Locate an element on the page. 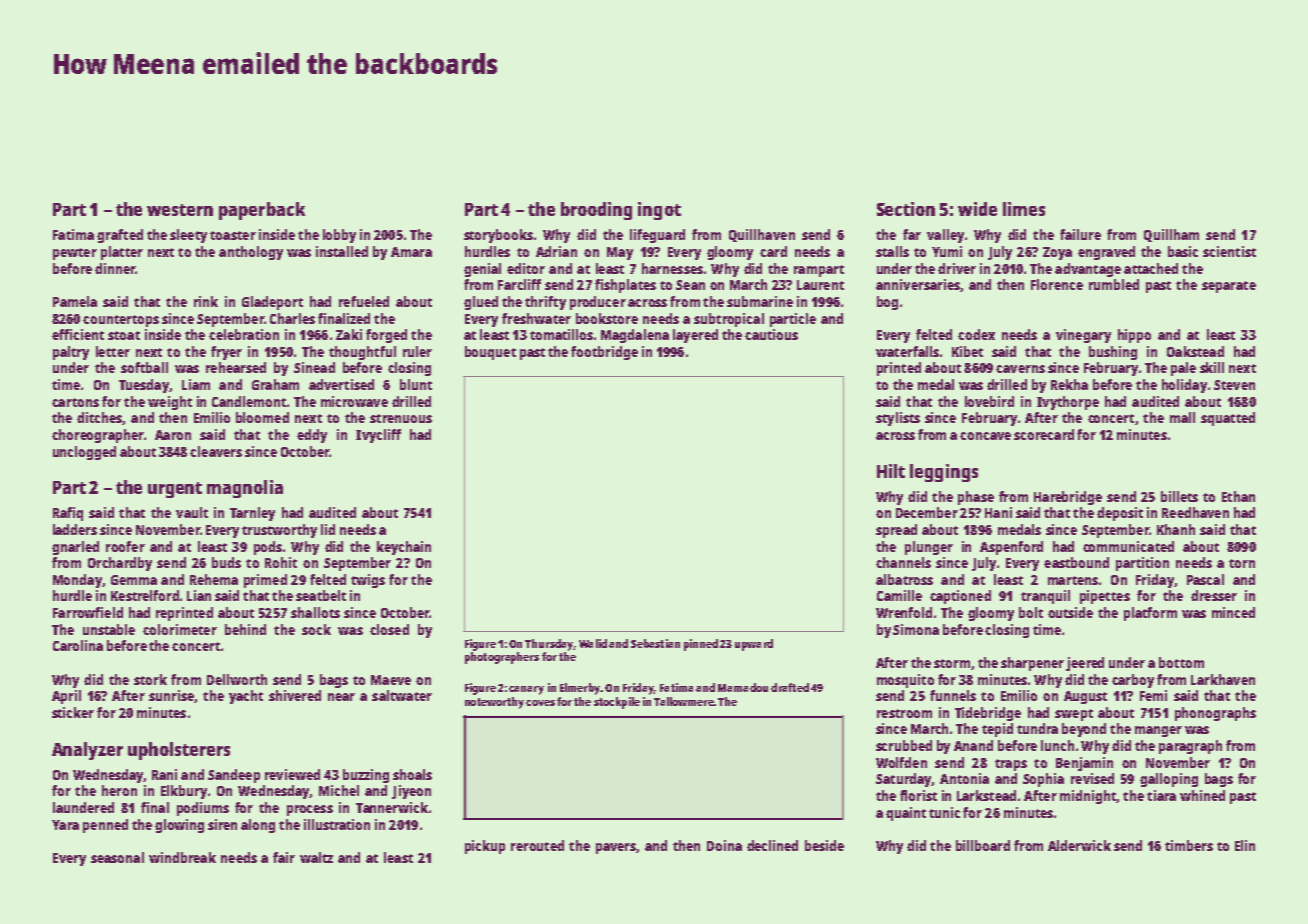 The width and height of the image is (1308, 924). separate is located at coordinates (1229, 287).
